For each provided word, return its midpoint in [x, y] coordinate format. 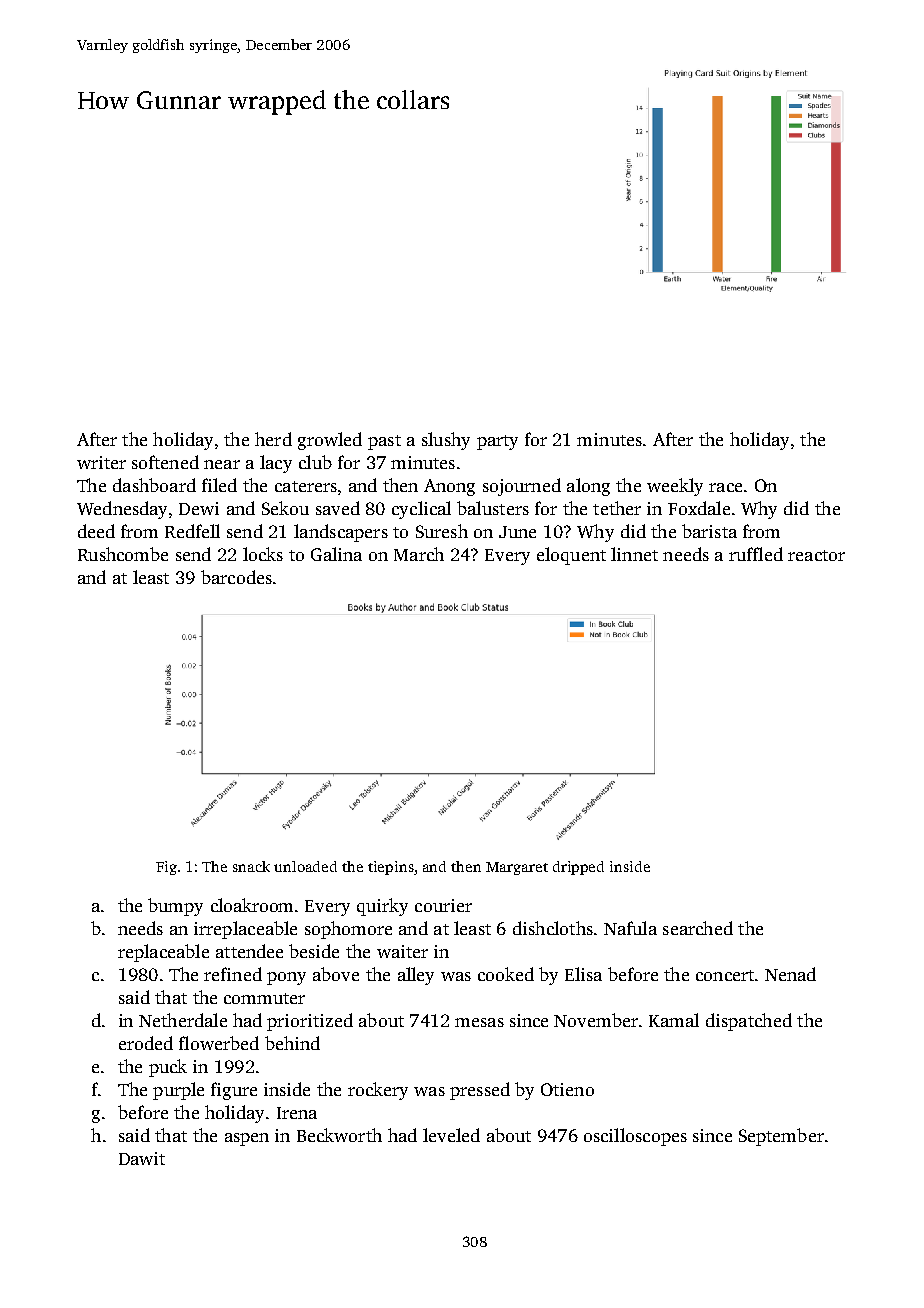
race [725, 487]
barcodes [236, 577]
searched [698, 928]
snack [251, 866]
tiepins [391, 868]
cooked [506, 974]
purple [178, 1091]
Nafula [630, 928]
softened [165, 462]
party [497, 442]
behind [292, 1043]
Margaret [517, 868]
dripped [578, 868]
